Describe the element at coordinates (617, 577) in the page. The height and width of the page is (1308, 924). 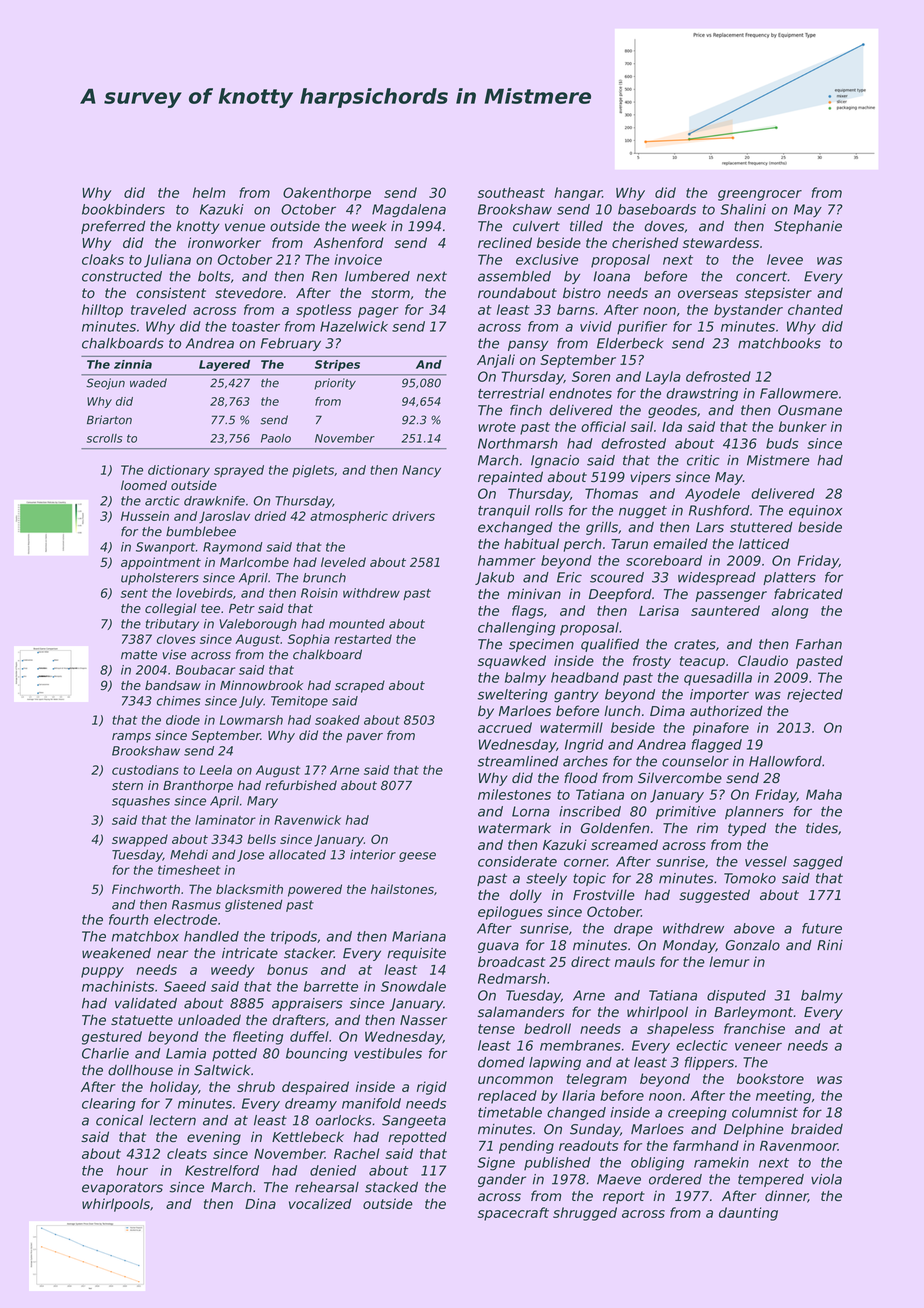
I see `scoured` at that location.
